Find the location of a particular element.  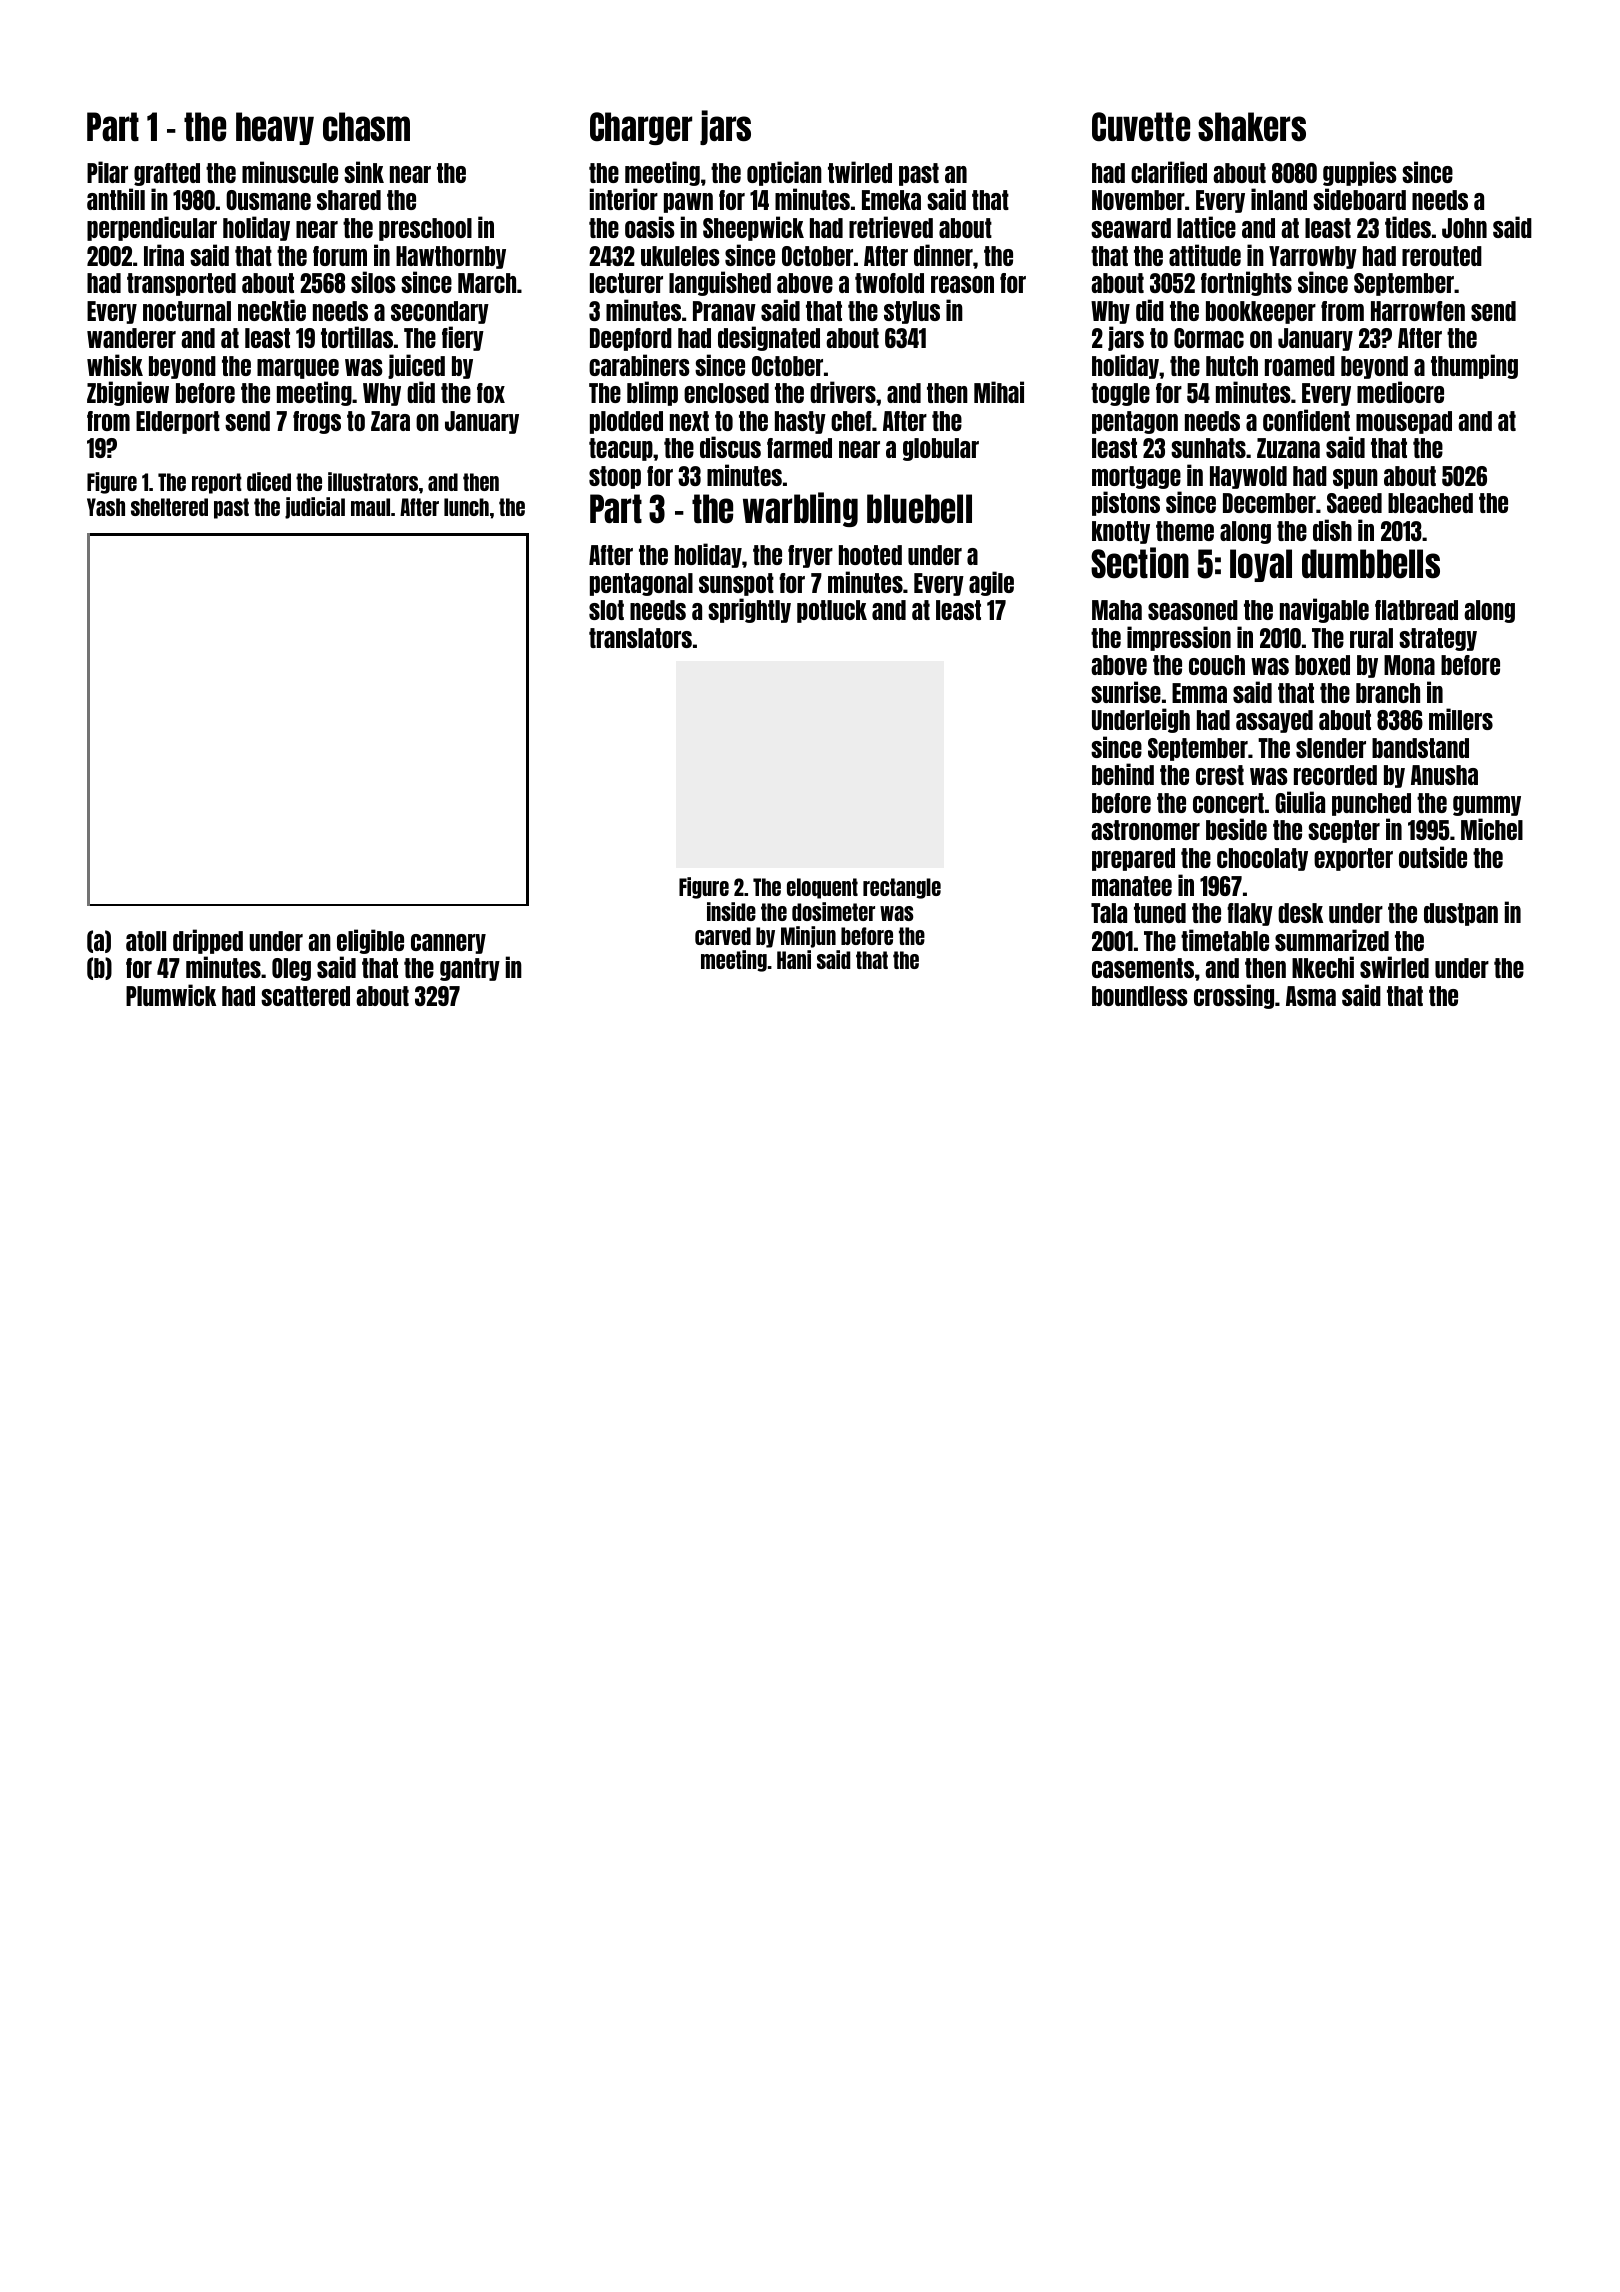

heavy is located at coordinates (275, 128).
